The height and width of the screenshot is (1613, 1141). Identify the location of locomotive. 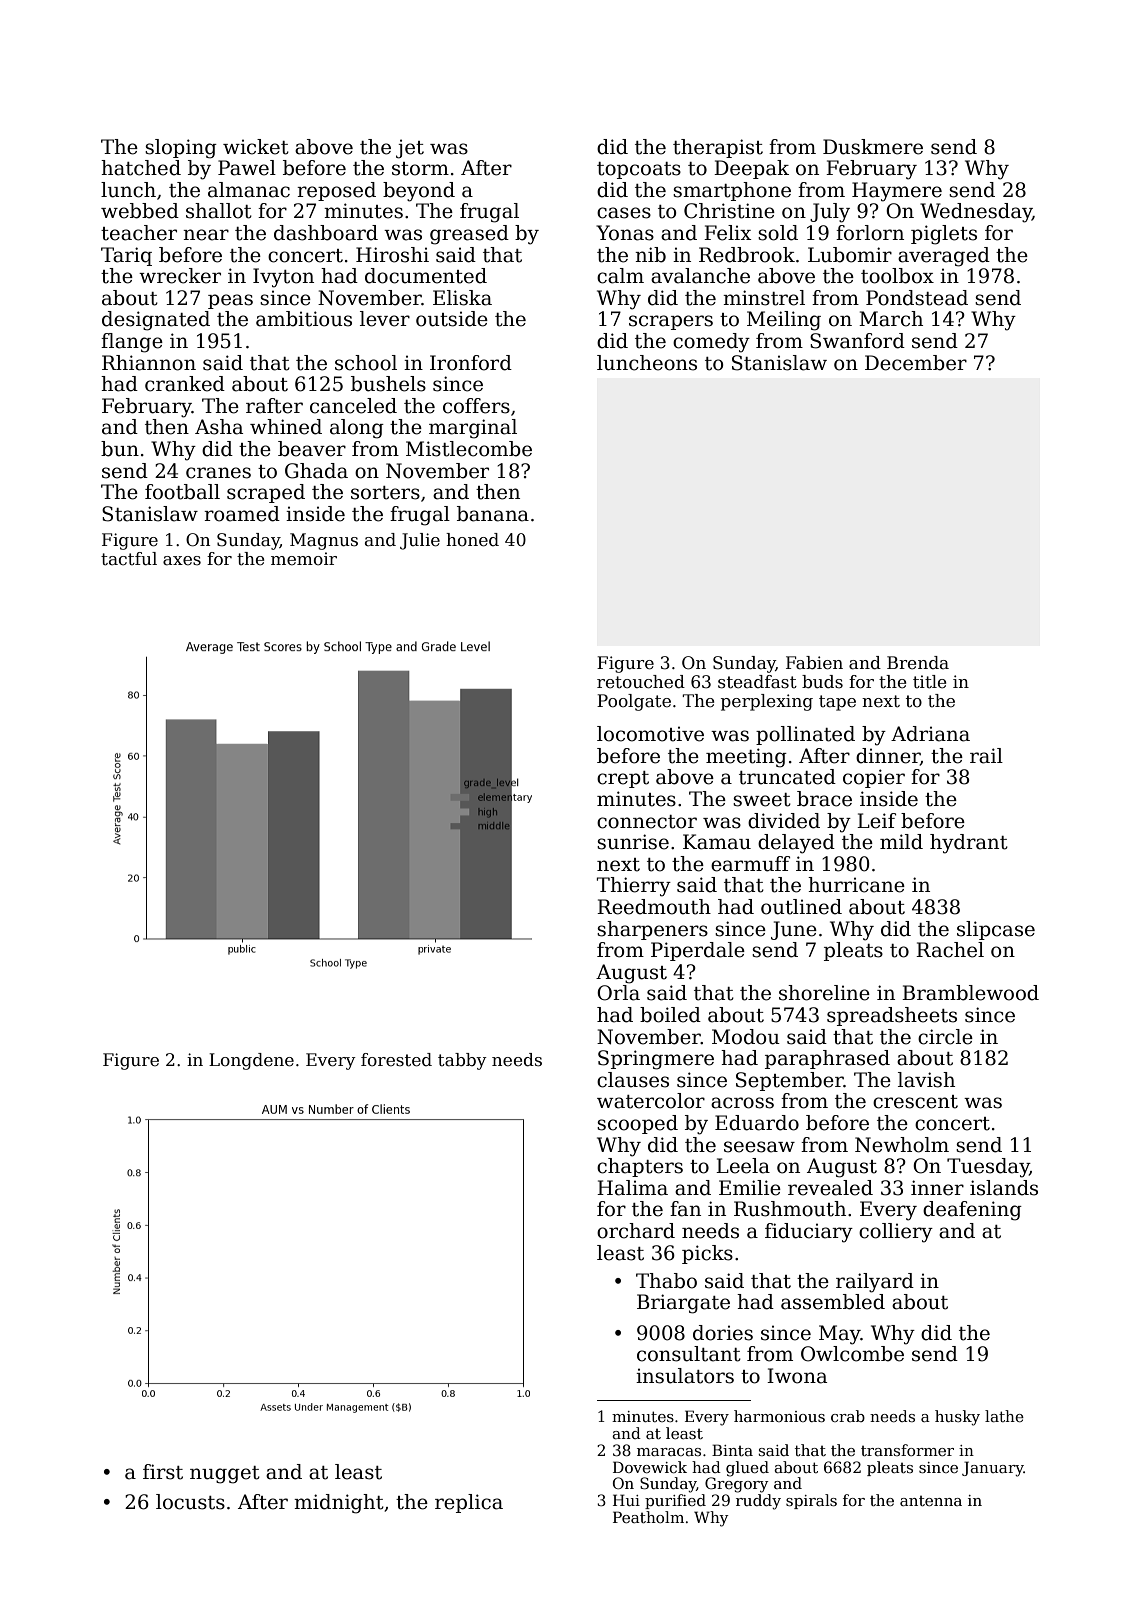
(650, 734).
